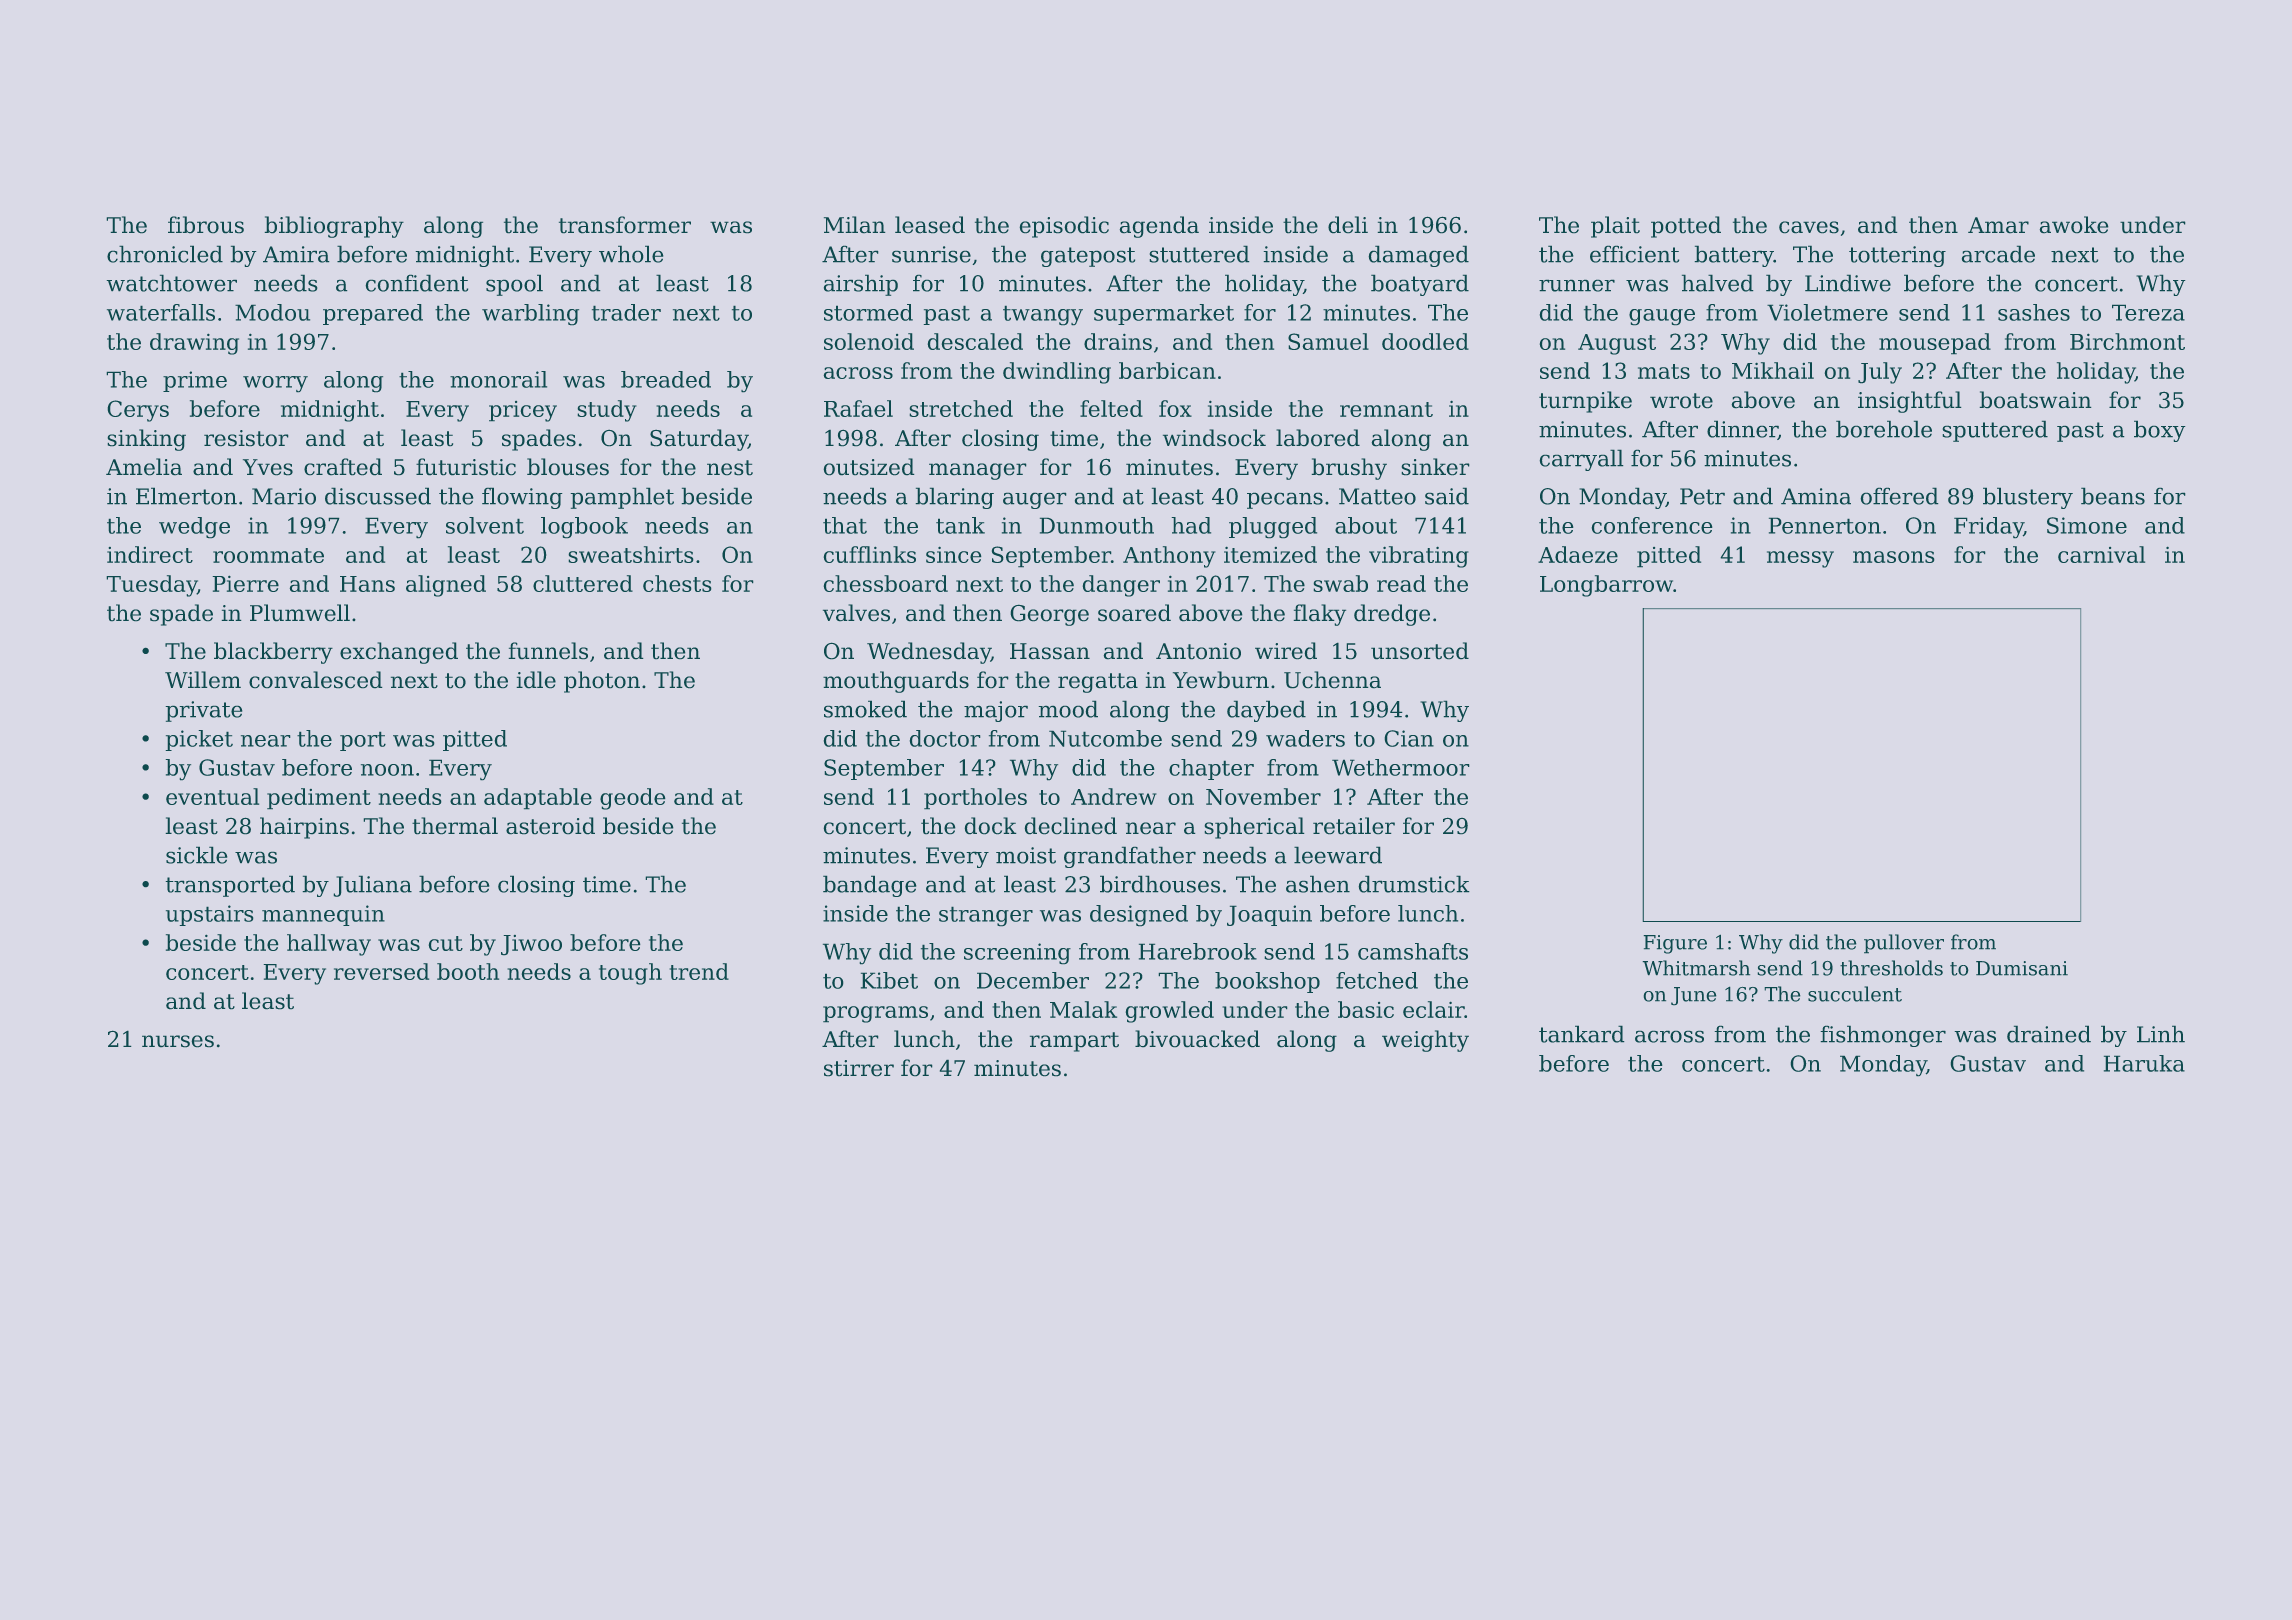  What do you see at coordinates (178, 1041) in the screenshot?
I see `nurses` at bounding box center [178, 1041].
